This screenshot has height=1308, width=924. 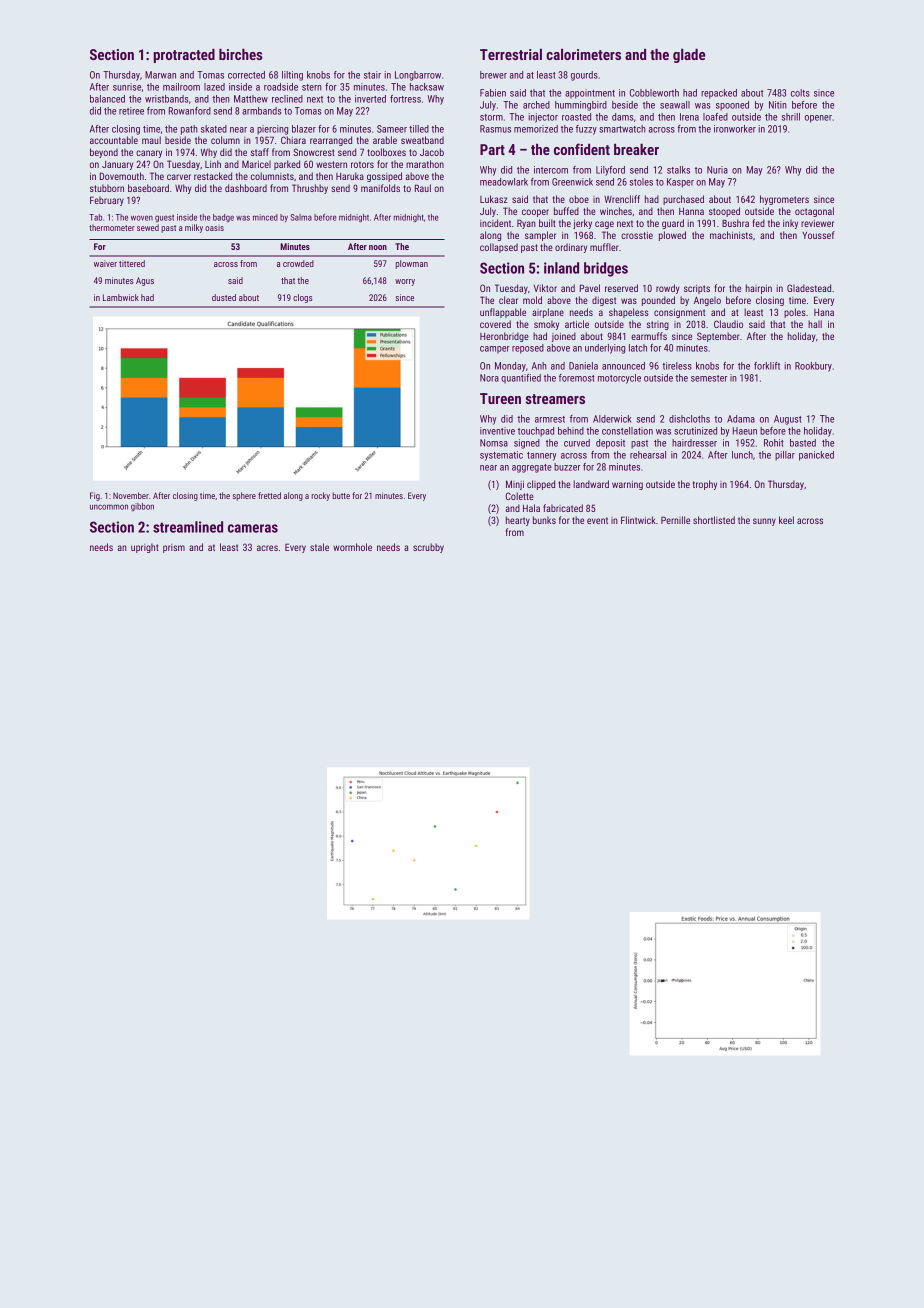 What do you see at coordinates (174, 548) in the screenshot?
I see `prism` at bounding box center [174, 548].
